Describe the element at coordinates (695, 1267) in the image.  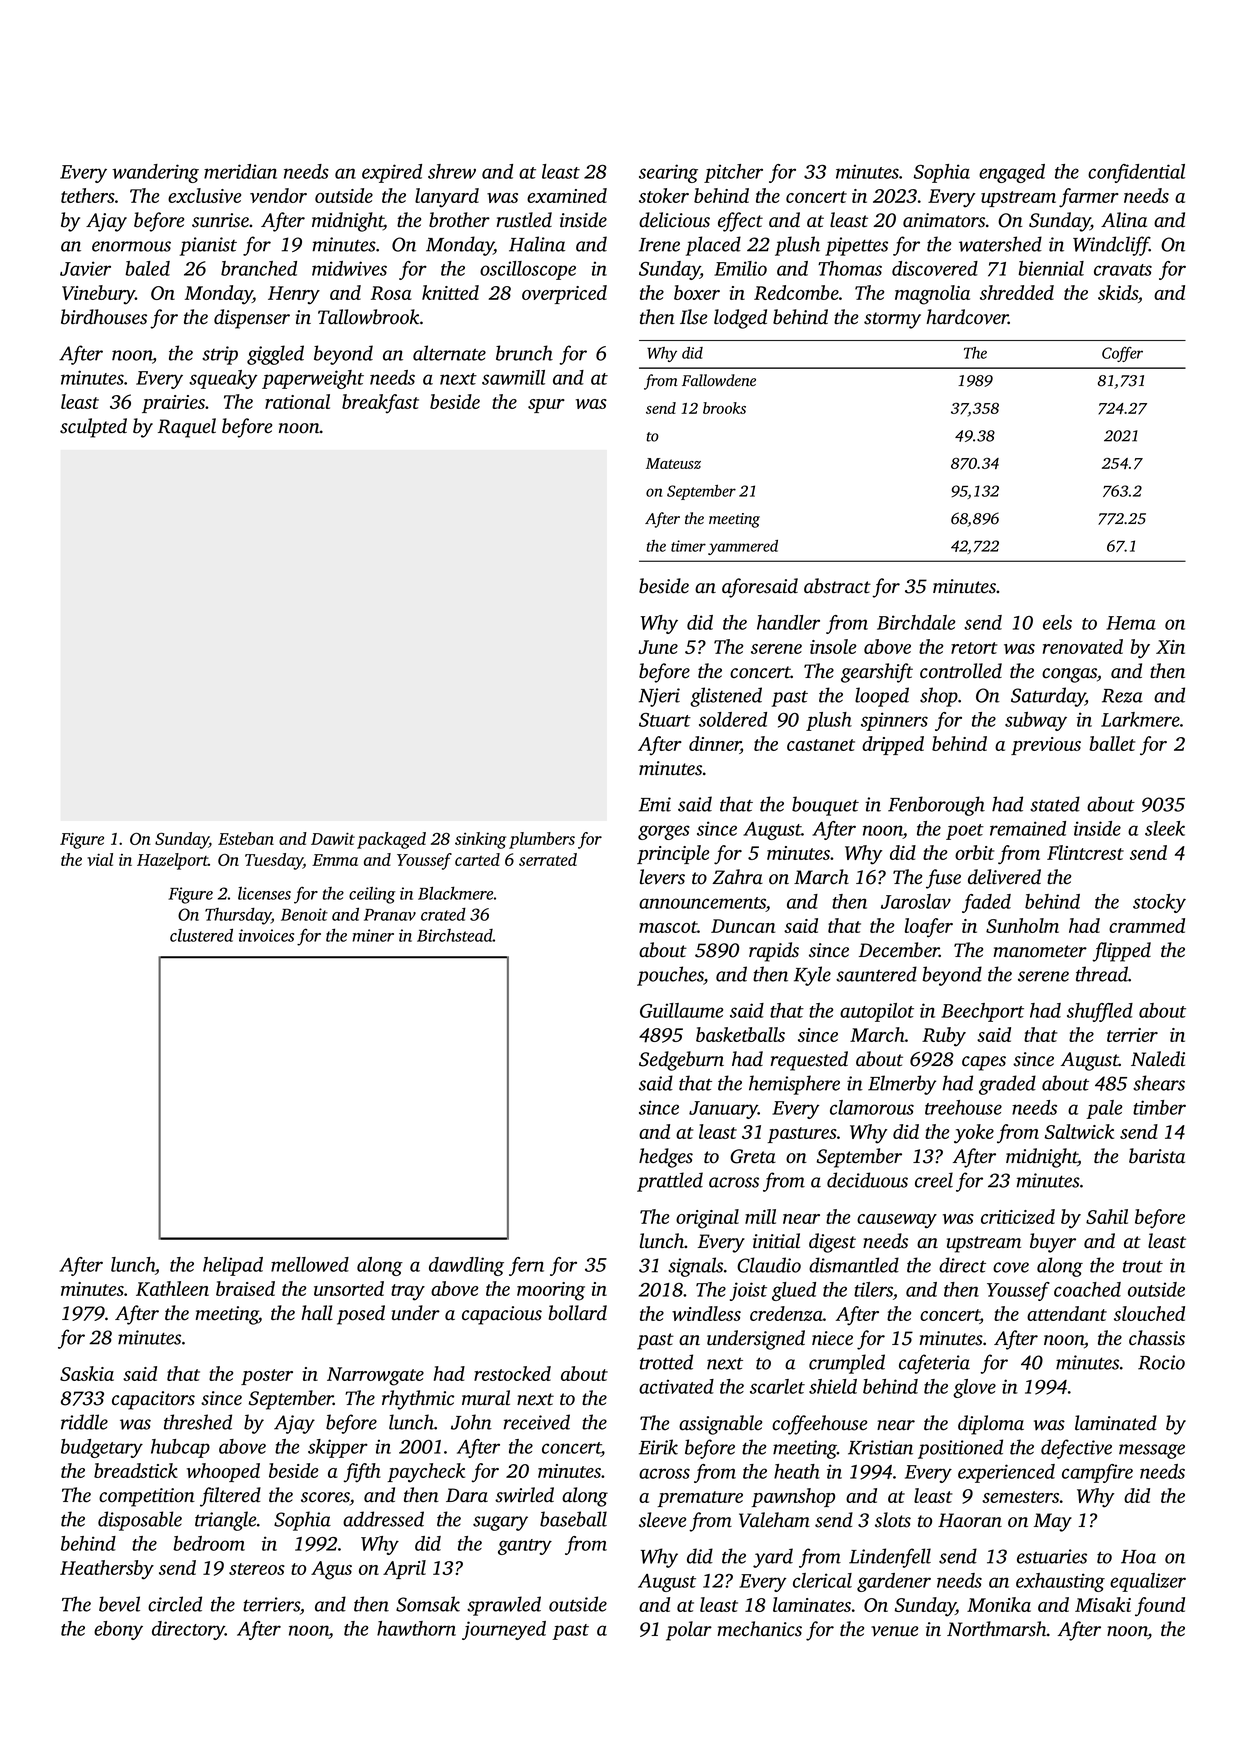
I see `signals` at that location.
